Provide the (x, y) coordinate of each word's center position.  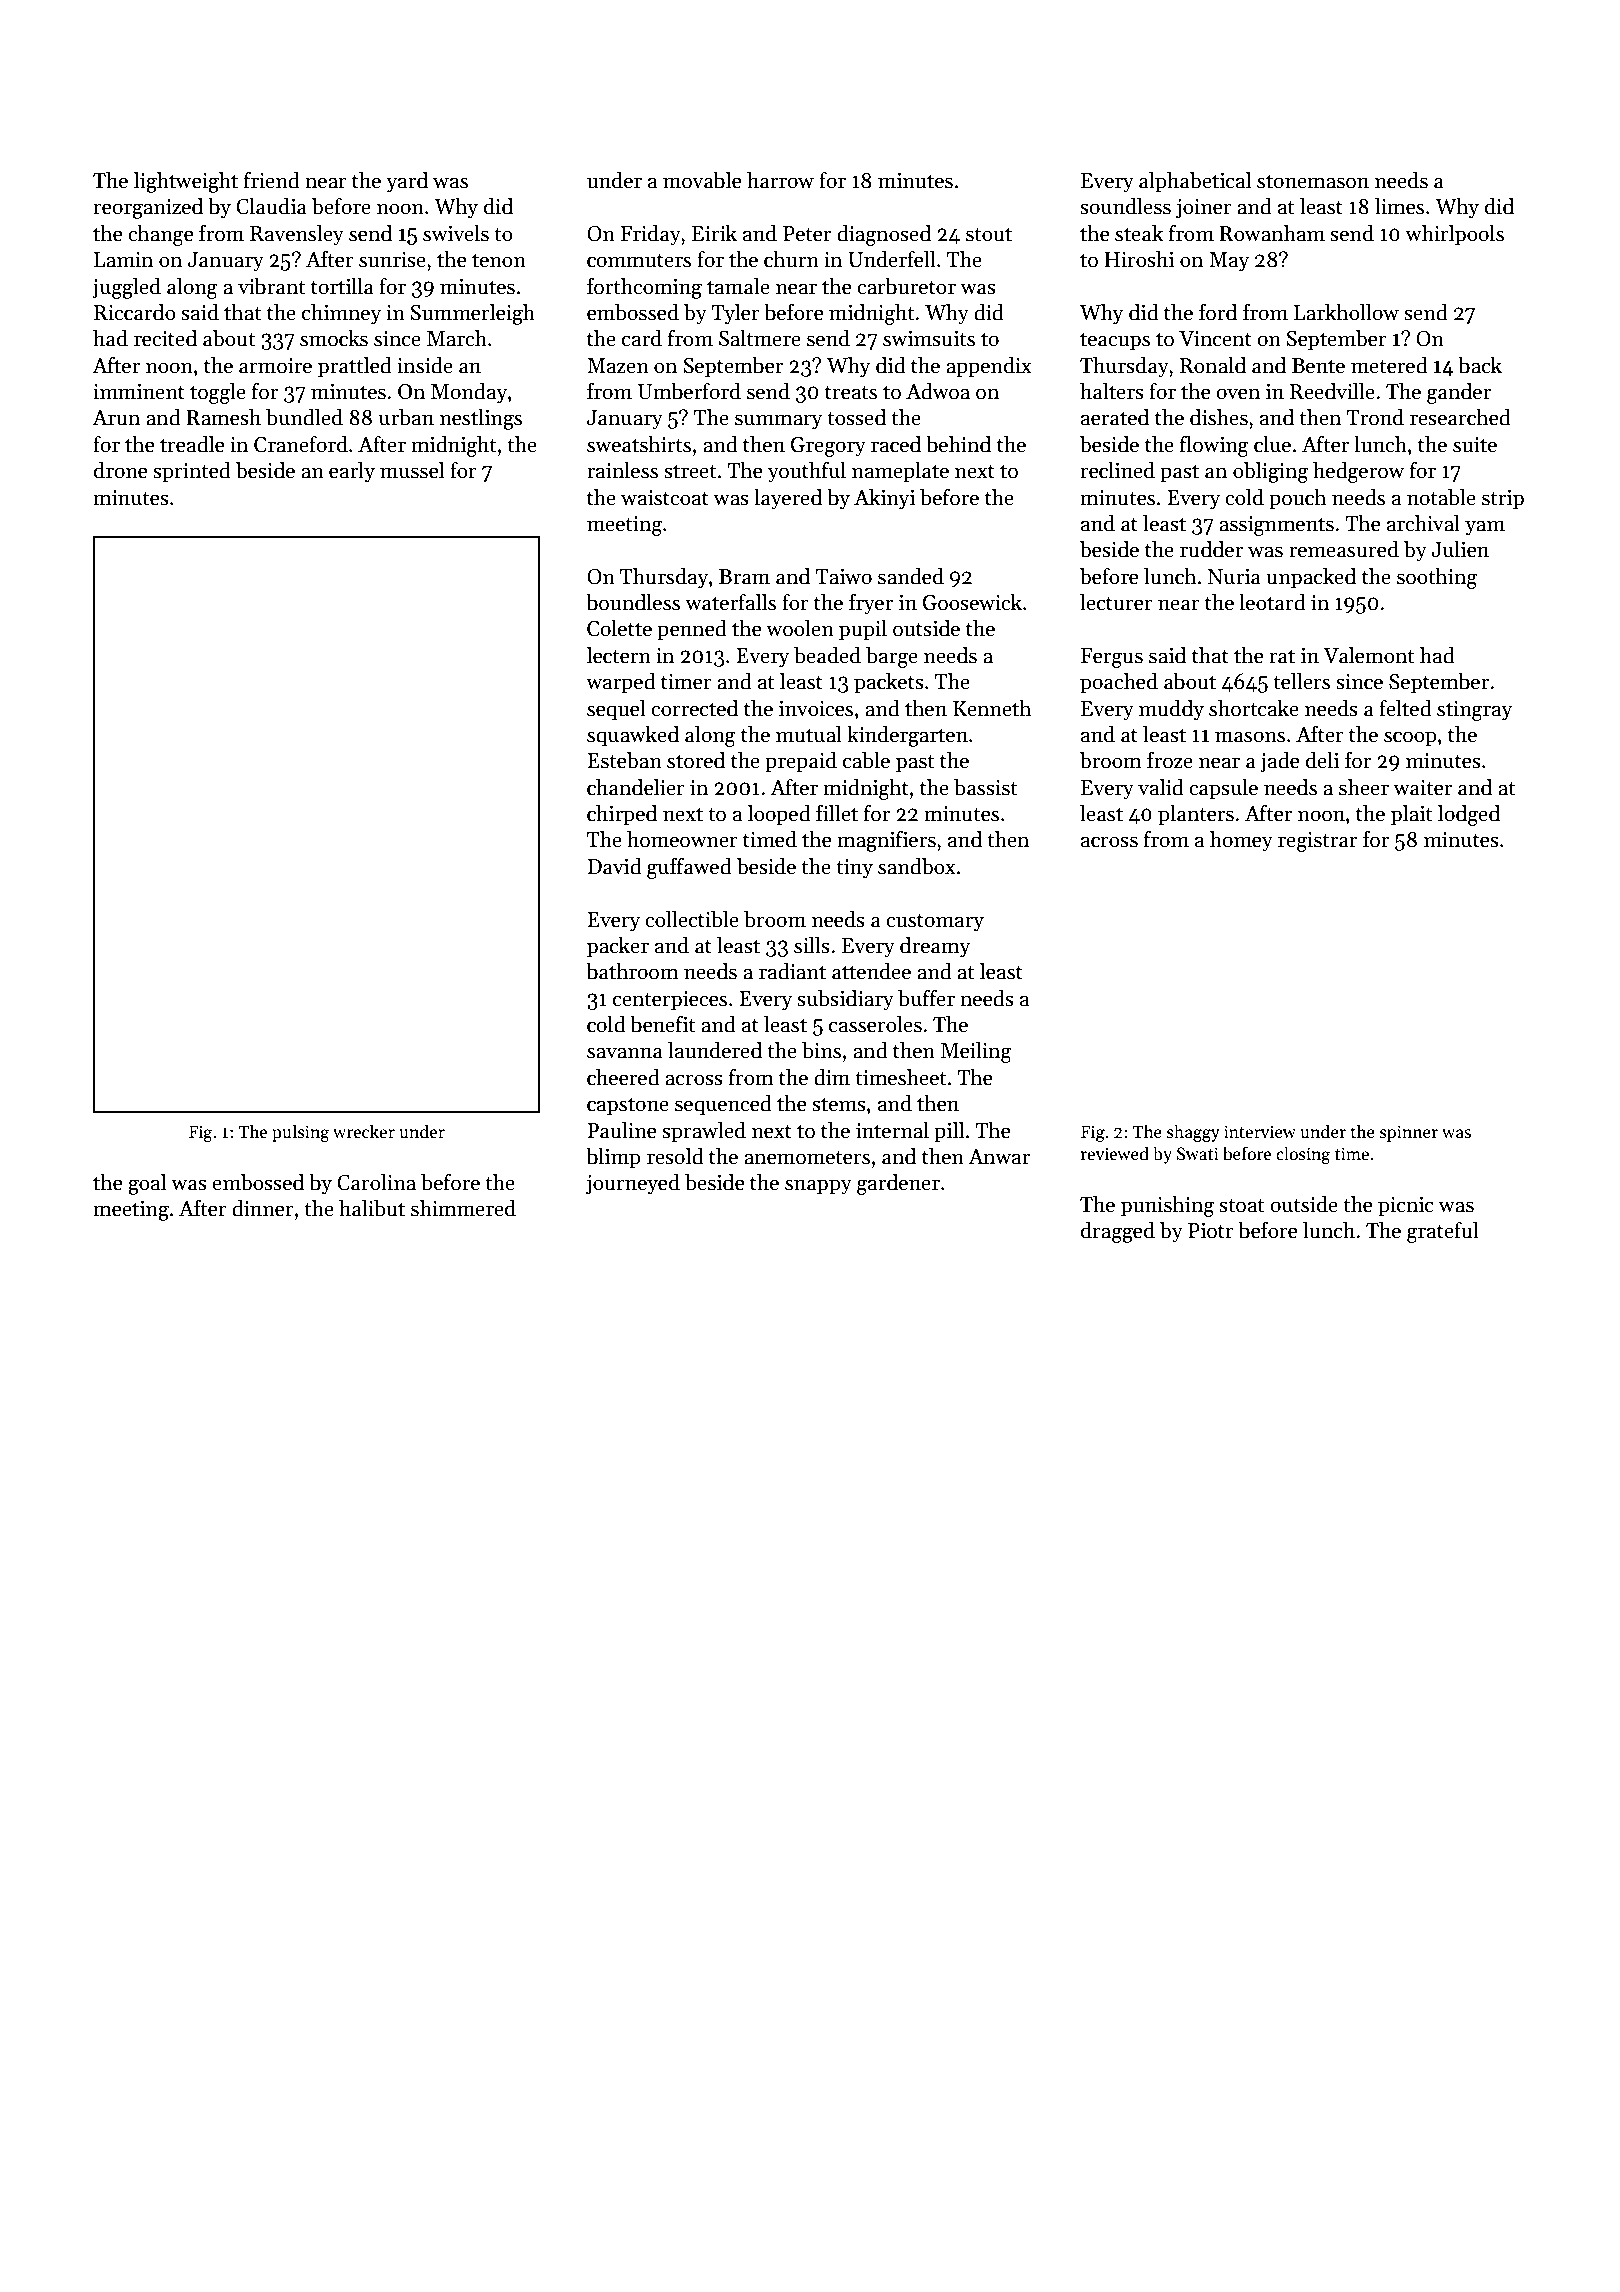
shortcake (1254, 708)
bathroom (632, 971)
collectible (692, 919)
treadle (192, 444)
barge (892, 657)
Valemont (1368, 655)
